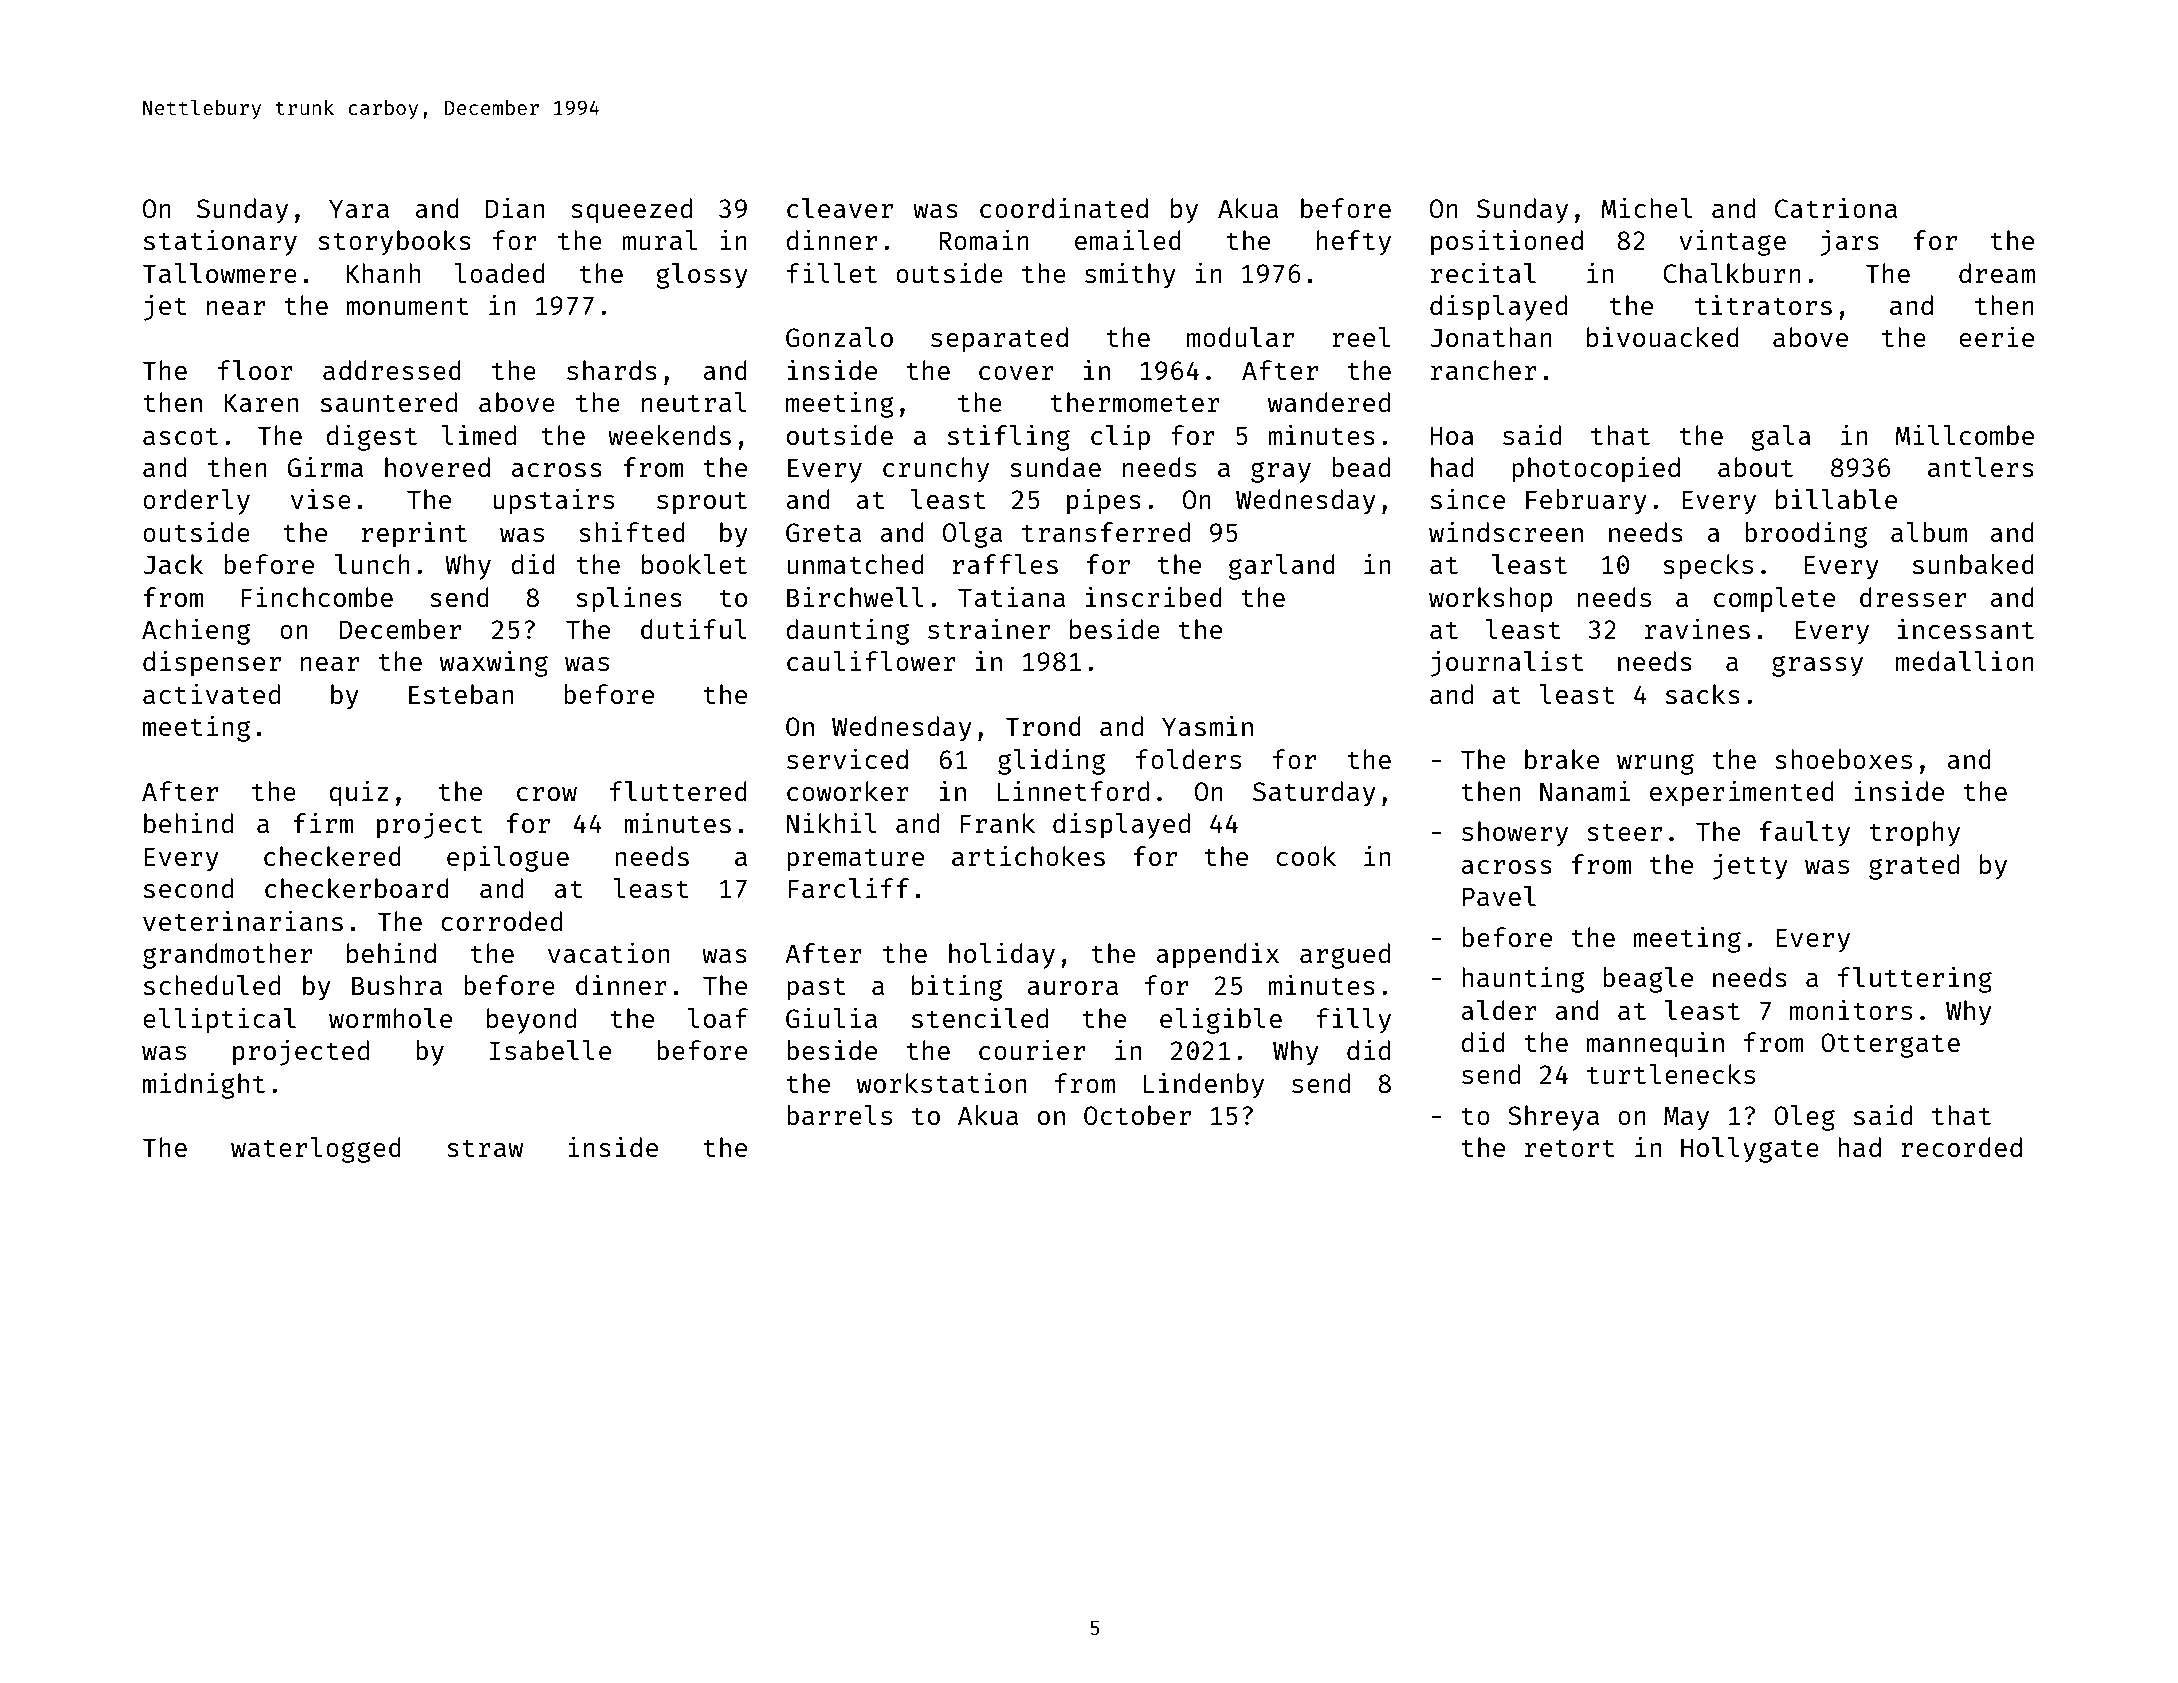 This image has height=1683, width=2178. I want to click on Yara, so click(359, 208).
